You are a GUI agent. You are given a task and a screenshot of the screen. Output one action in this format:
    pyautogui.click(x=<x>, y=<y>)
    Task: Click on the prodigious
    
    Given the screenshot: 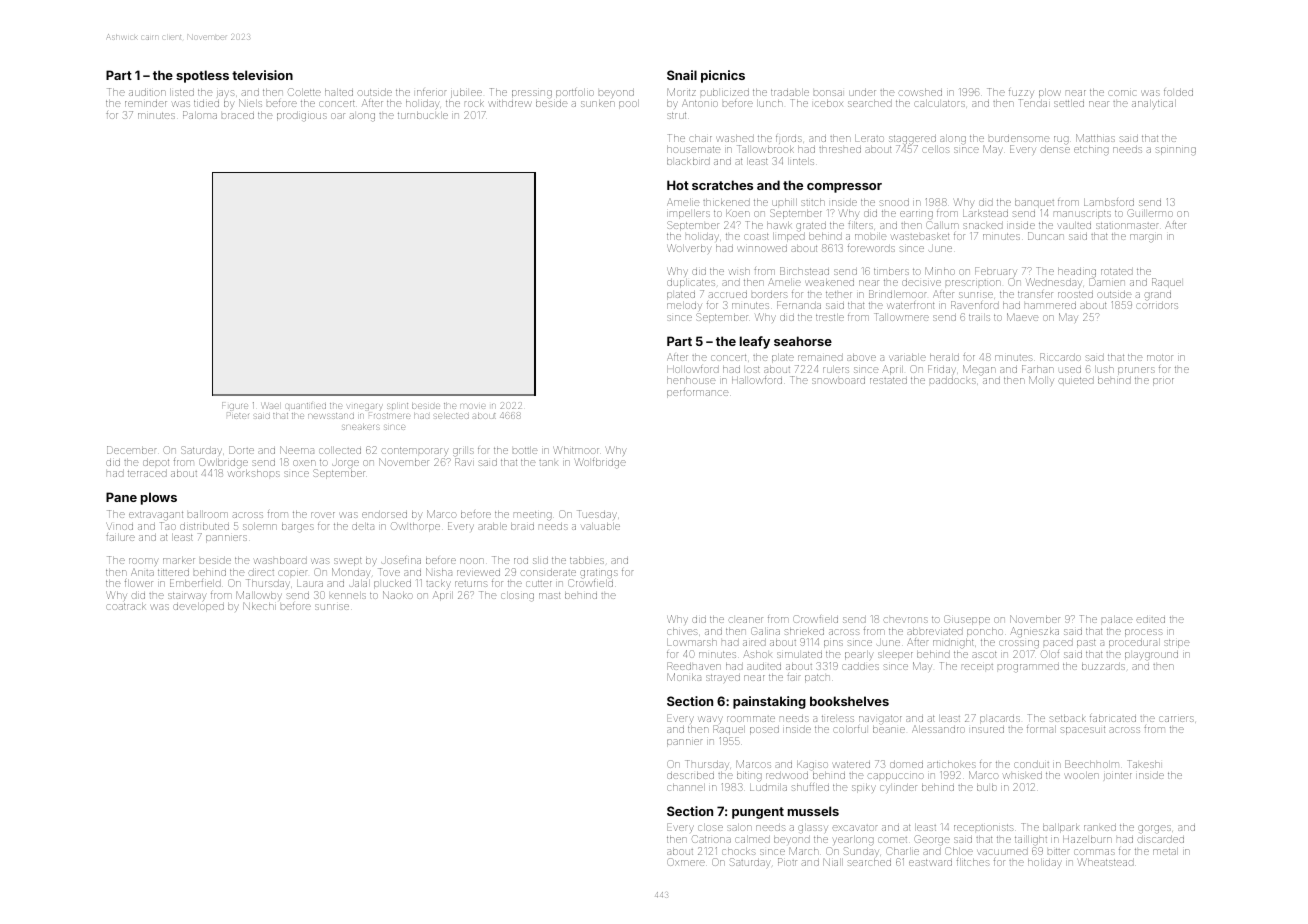 What is the action you would take?
    pyautogui.click(x=302, y=117)
